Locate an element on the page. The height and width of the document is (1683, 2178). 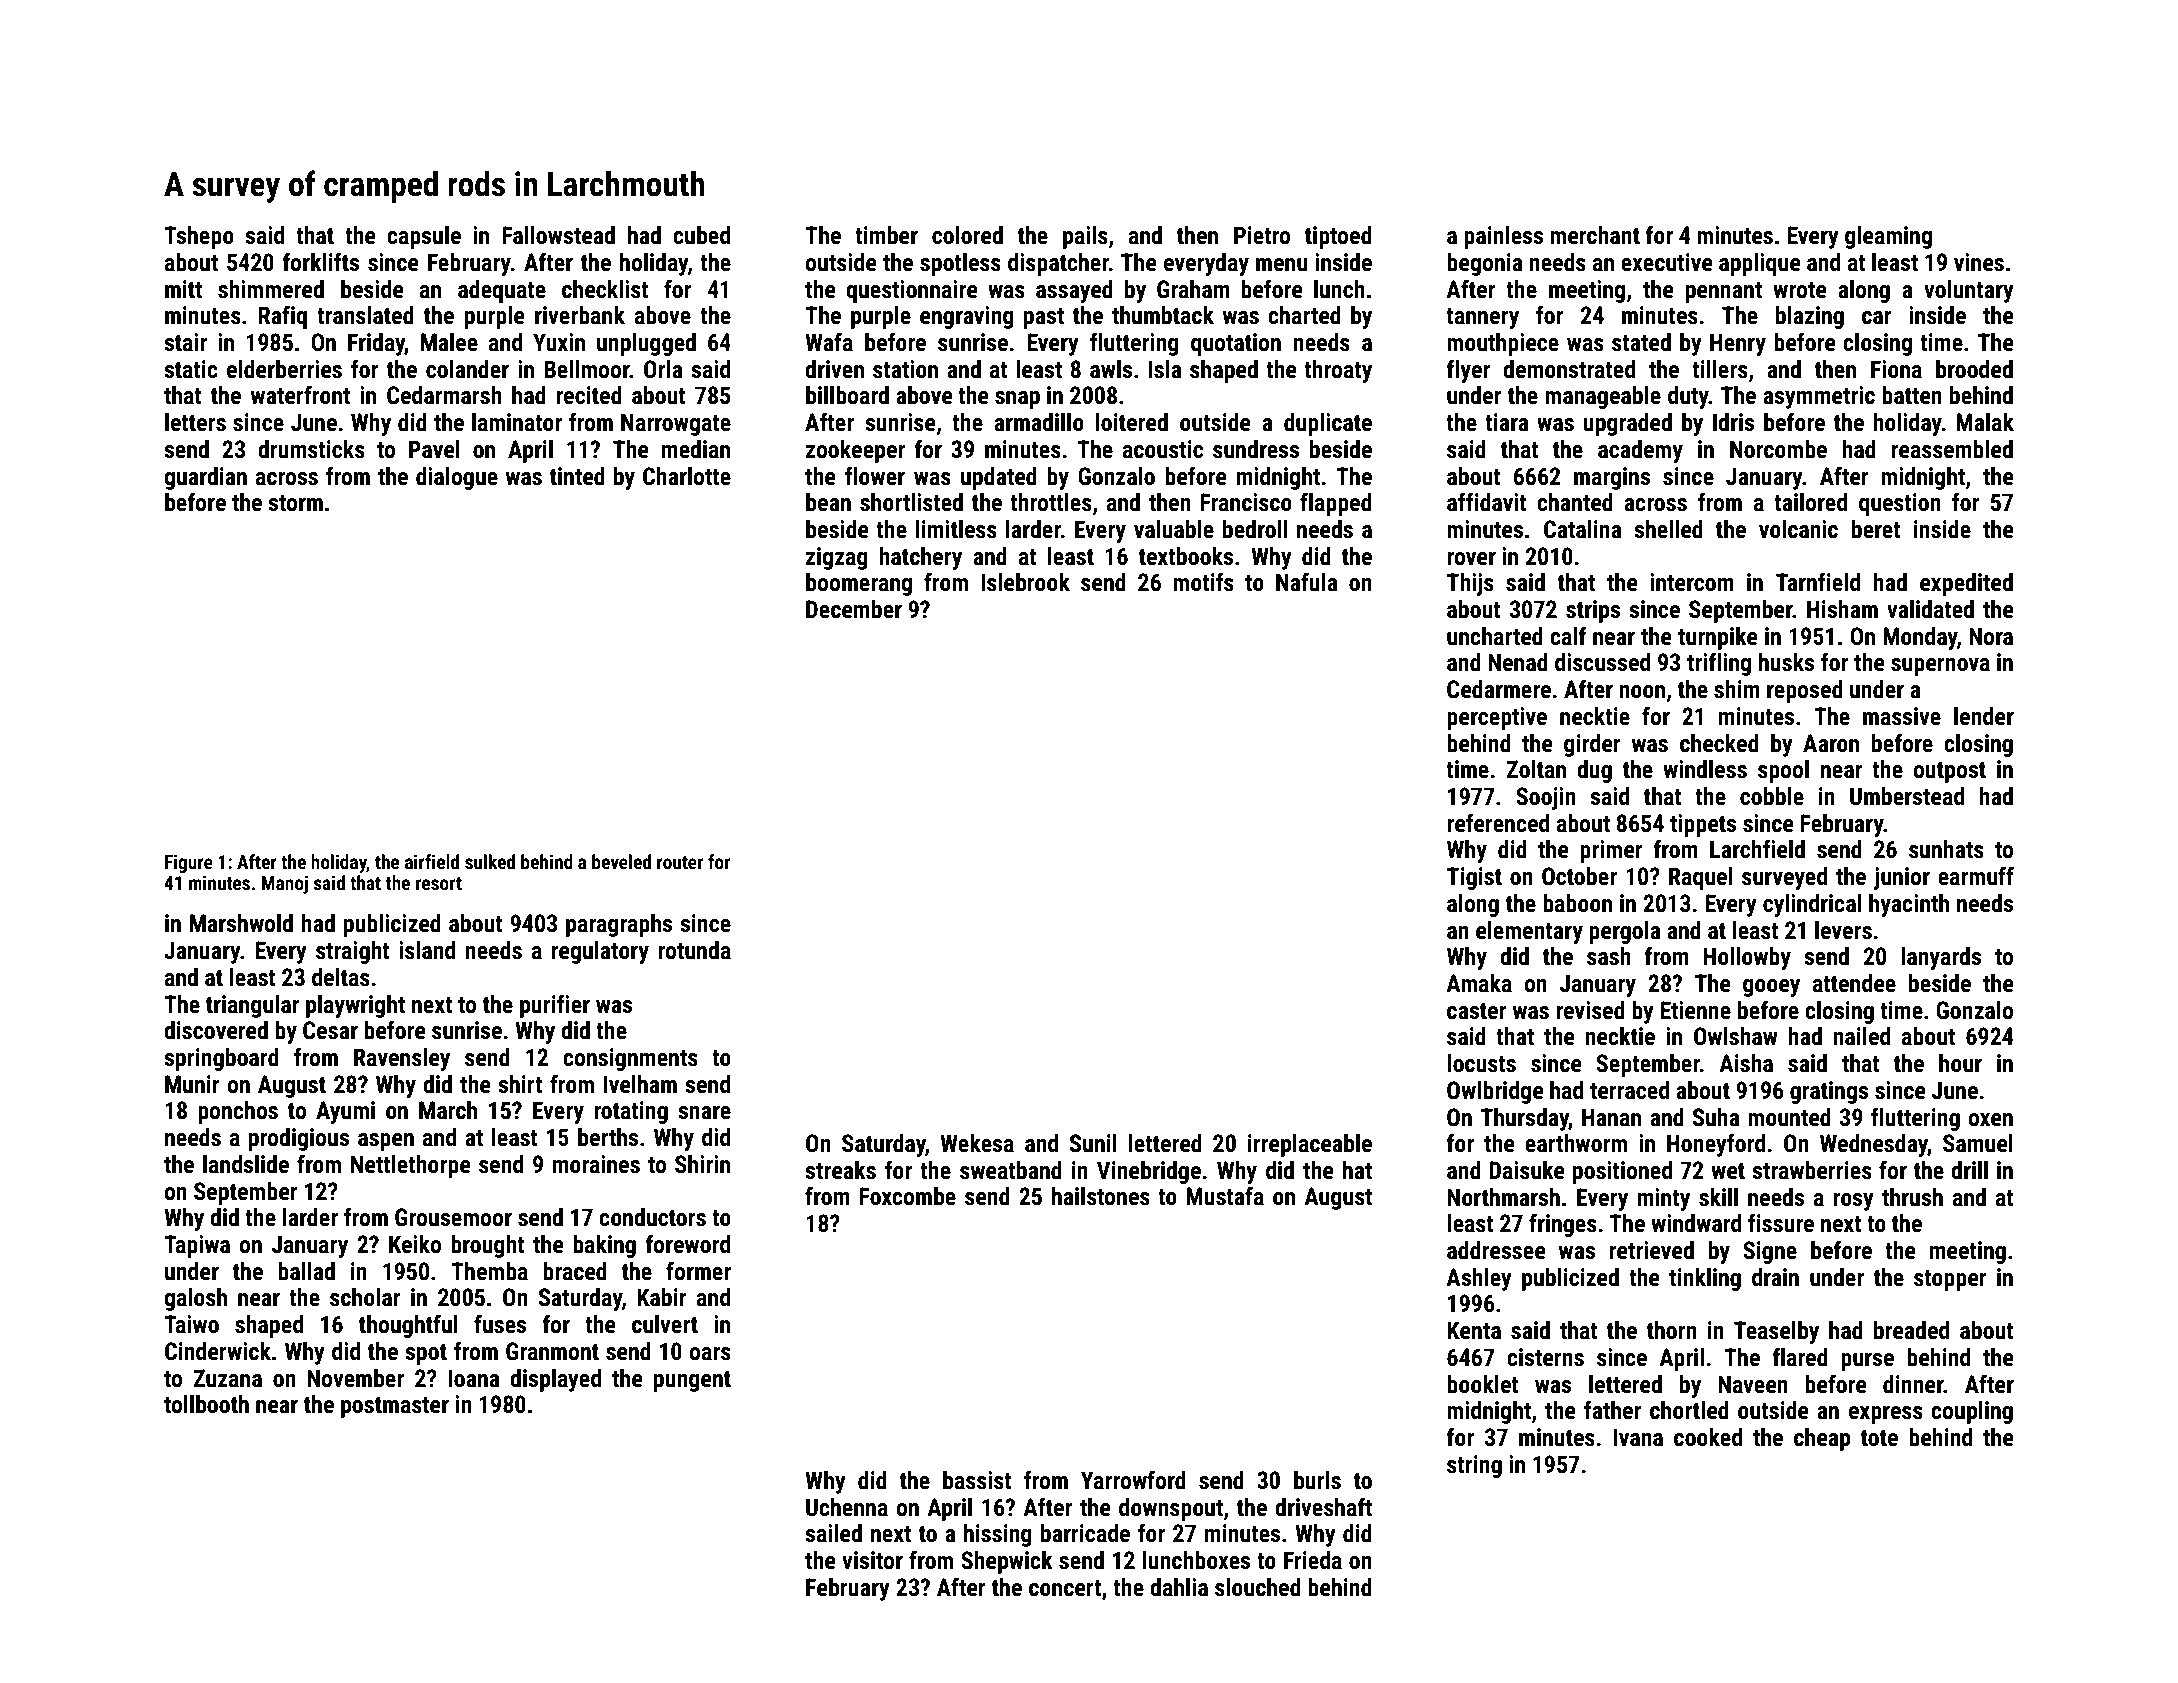
sailed is located at coordinates (833, 1533).
